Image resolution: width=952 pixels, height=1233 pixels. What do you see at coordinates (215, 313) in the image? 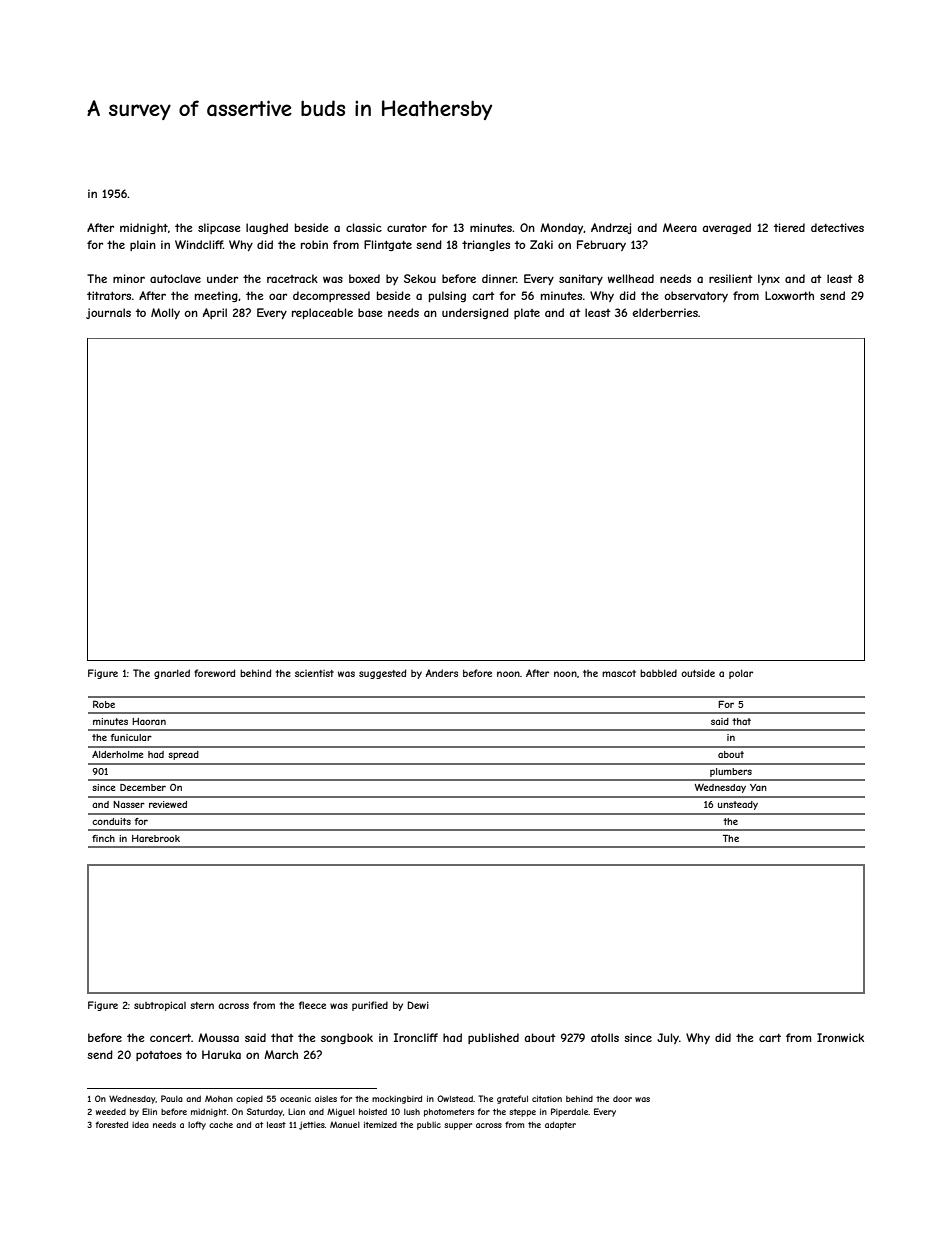
I see `April` at bounding box center [215, 313].
